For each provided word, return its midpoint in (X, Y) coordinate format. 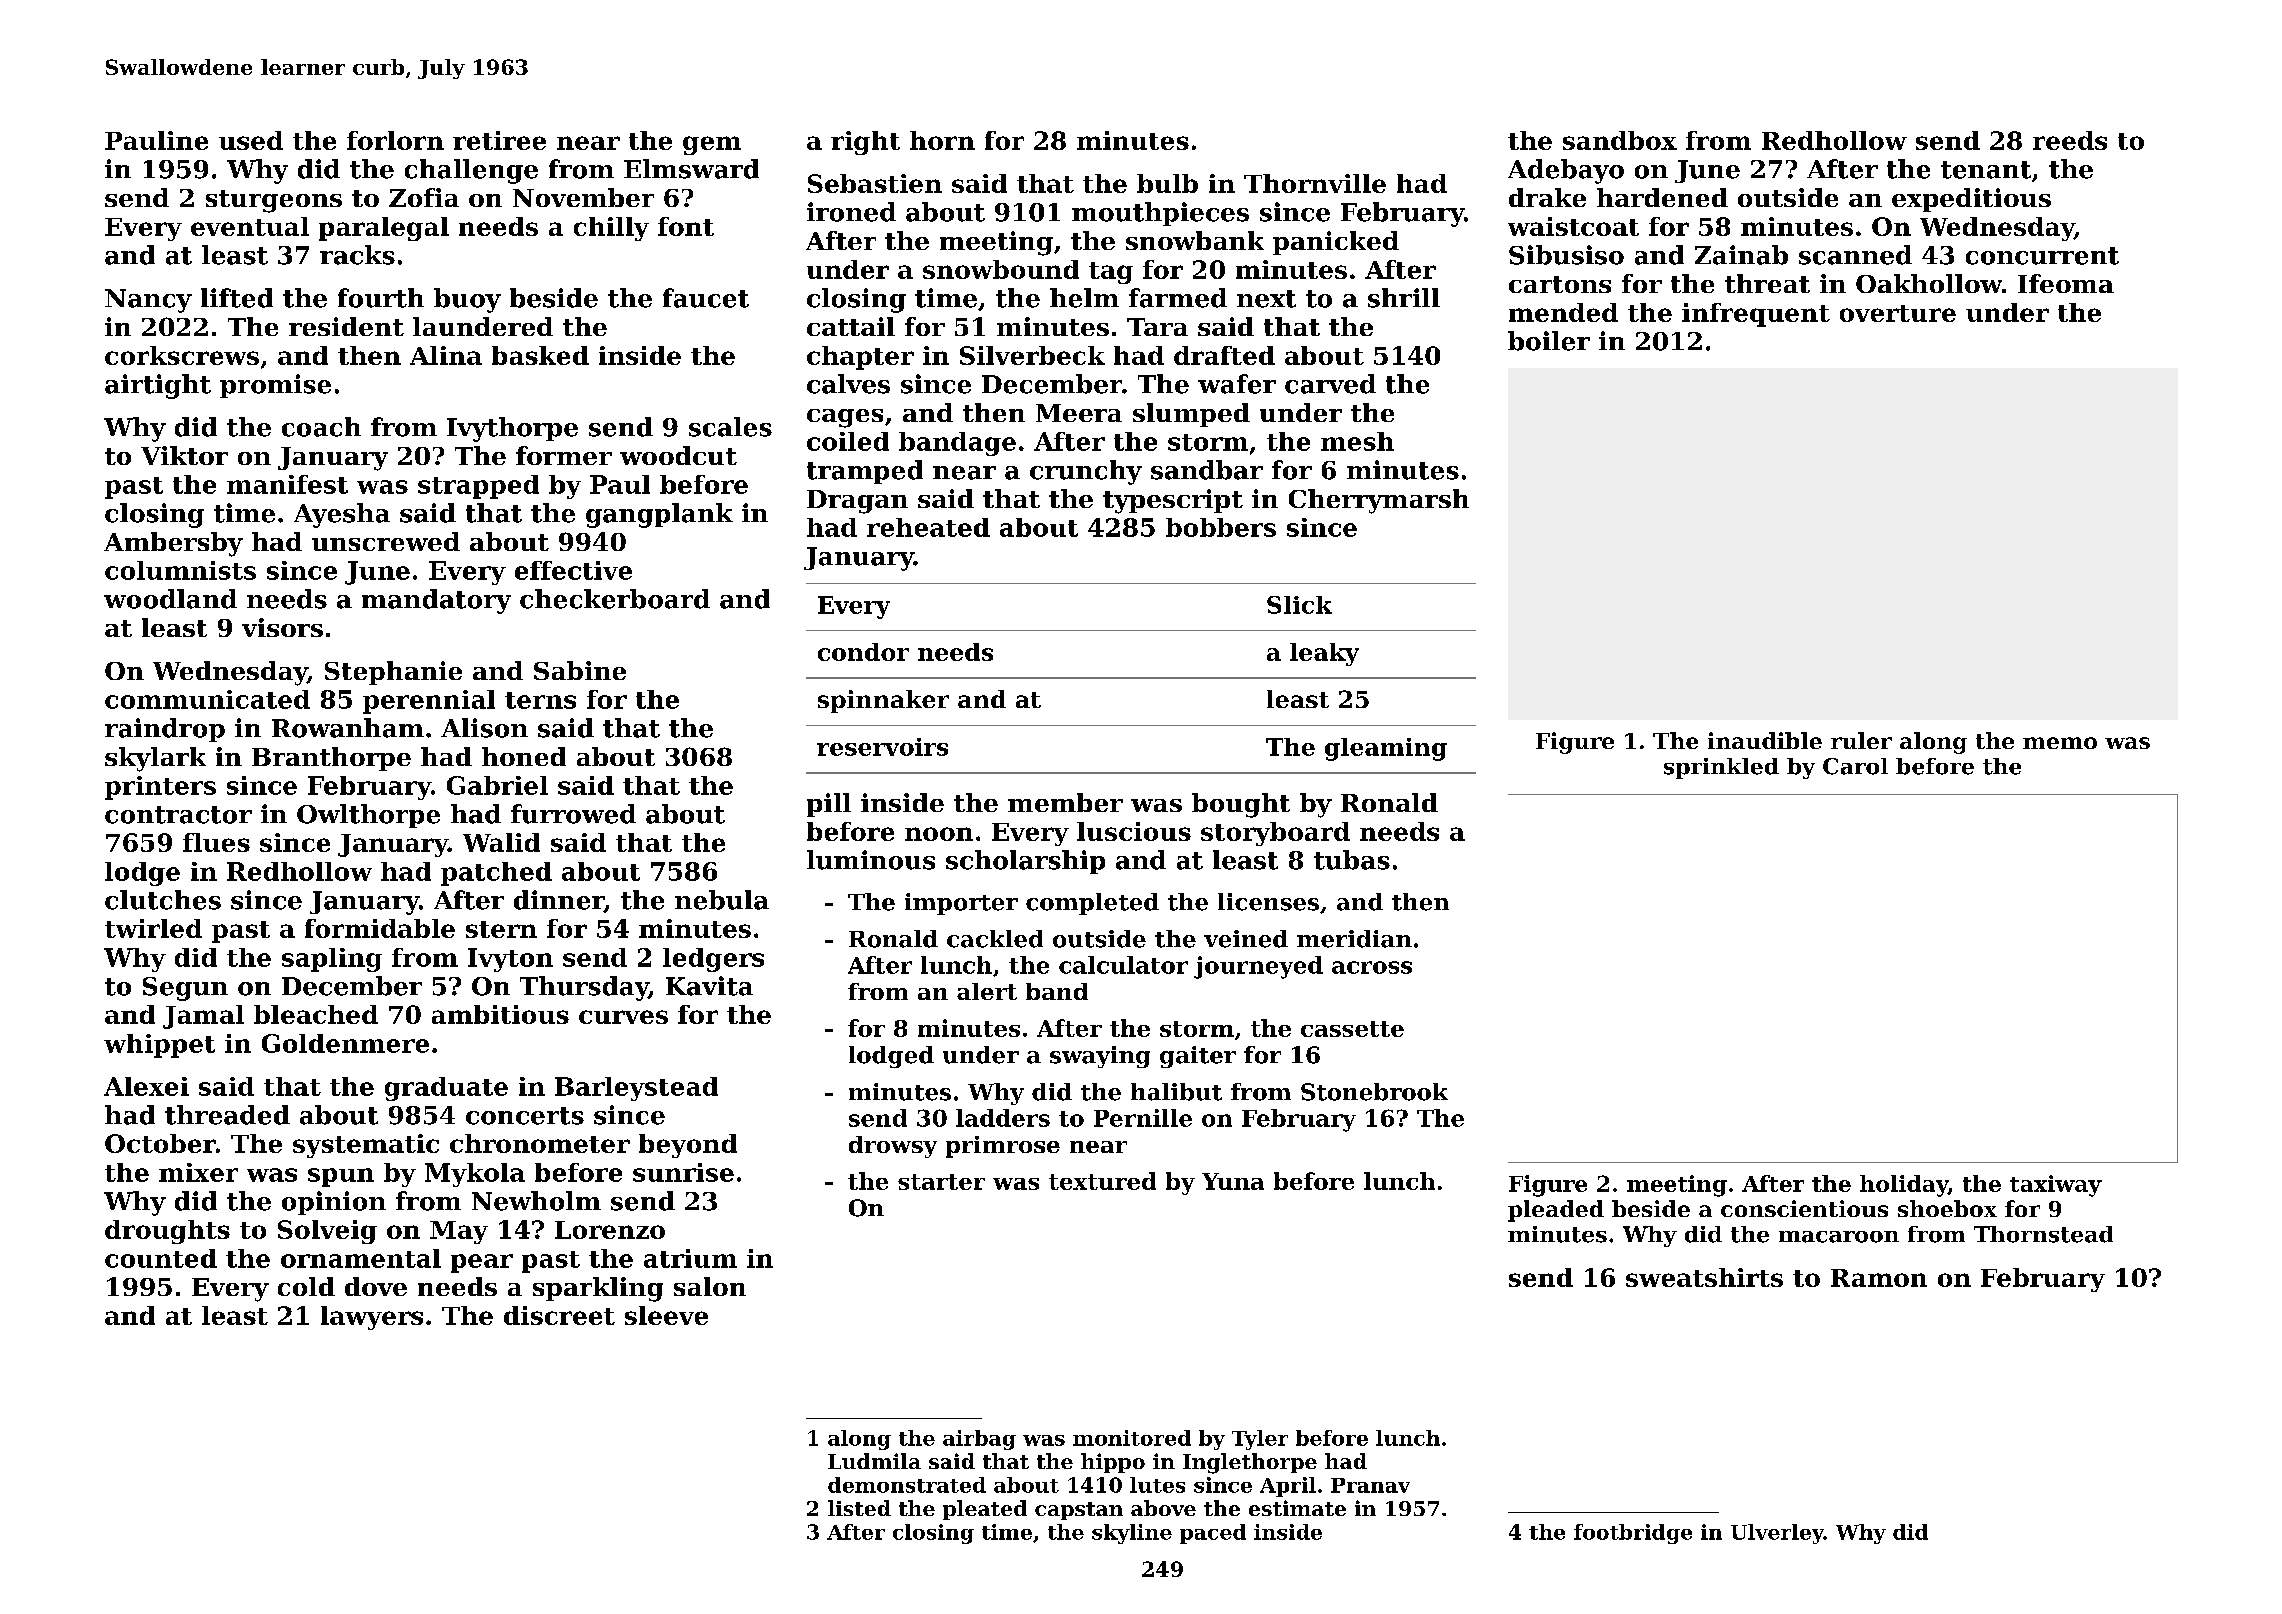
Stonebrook (1374, 1092)
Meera (1079, 413)
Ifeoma (2066, 283)
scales (730, 427)
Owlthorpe (368, 816)
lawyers (372, 1318)
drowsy (893, 1147)
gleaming (1386, 749)
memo (2060, 743)
